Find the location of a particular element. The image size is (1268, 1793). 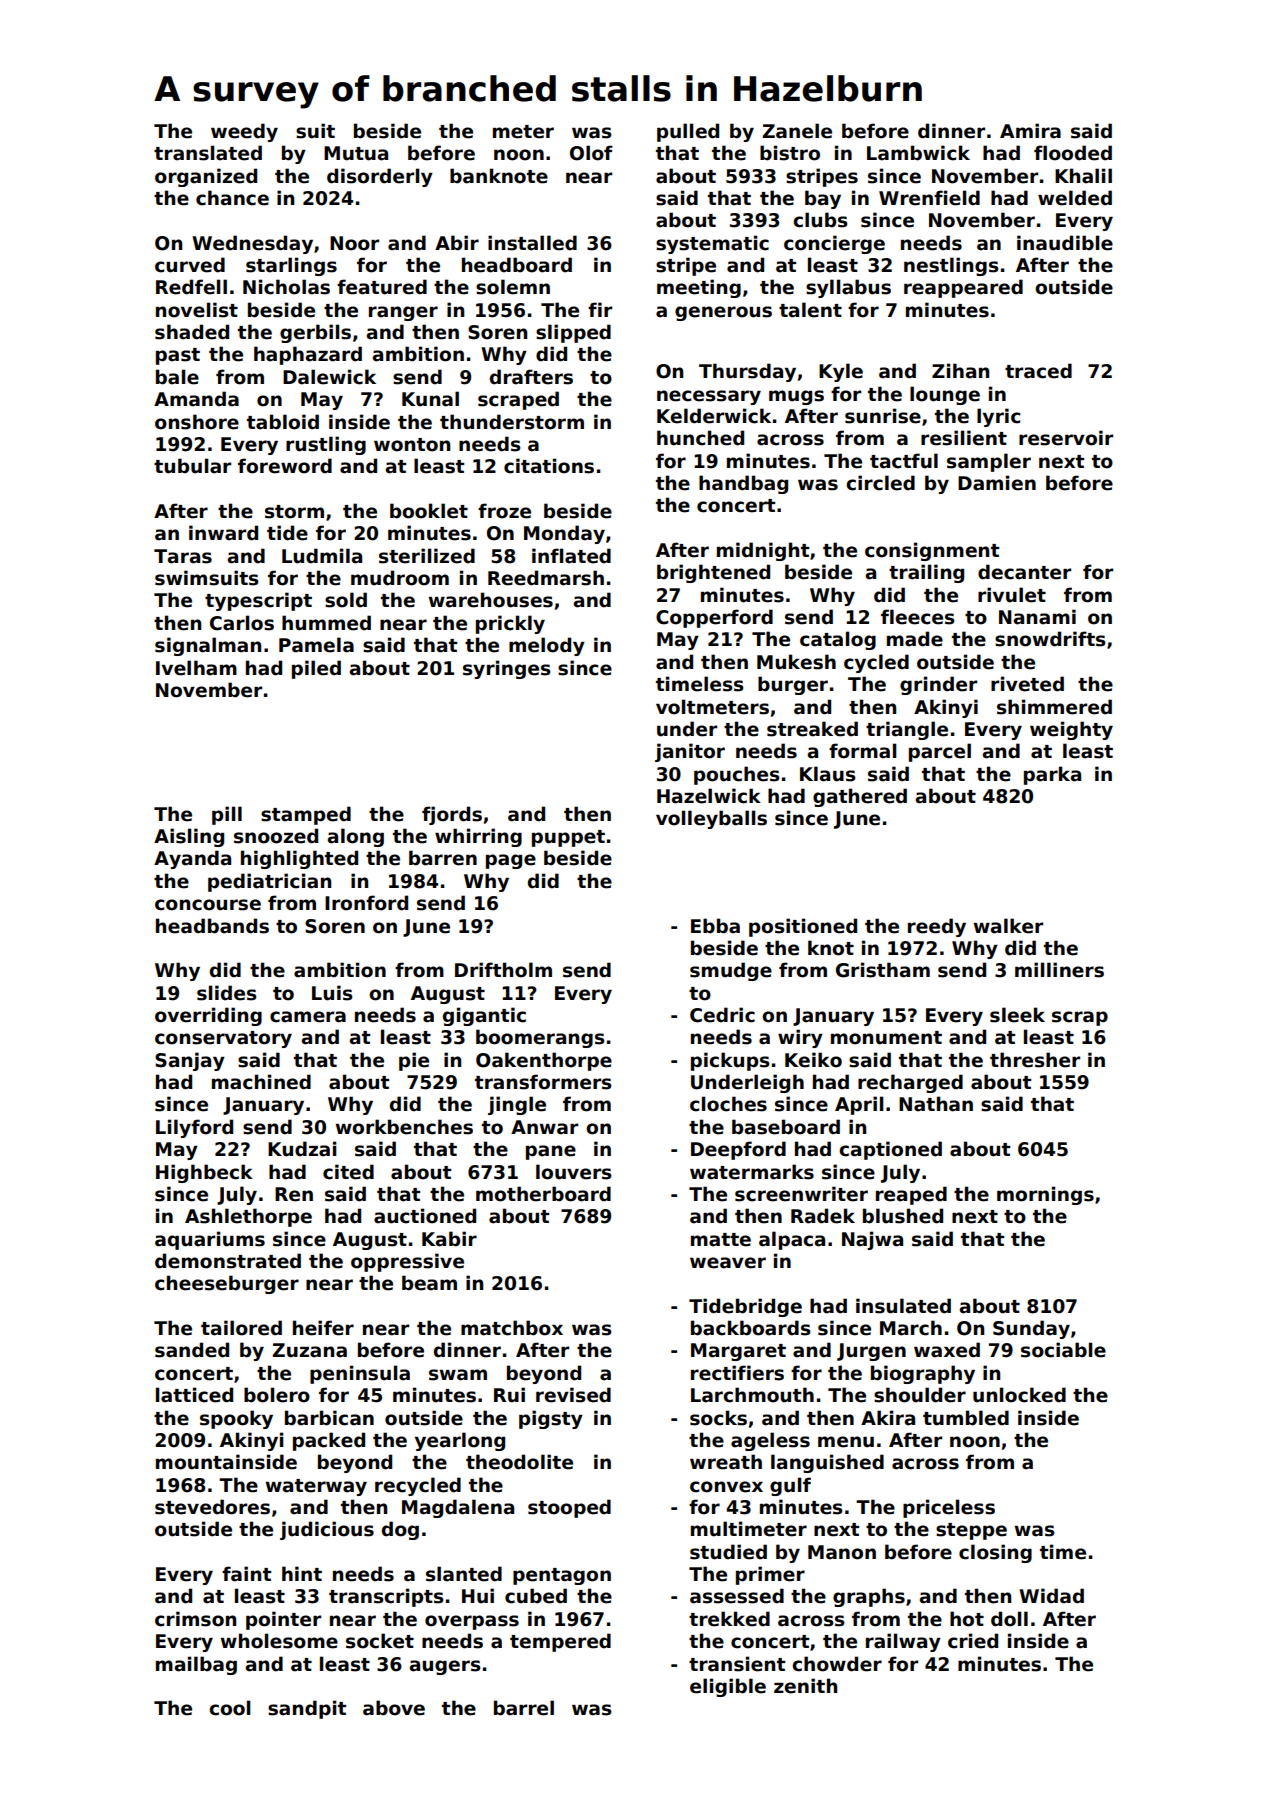

brightened is located at coordinates (713, 573).
